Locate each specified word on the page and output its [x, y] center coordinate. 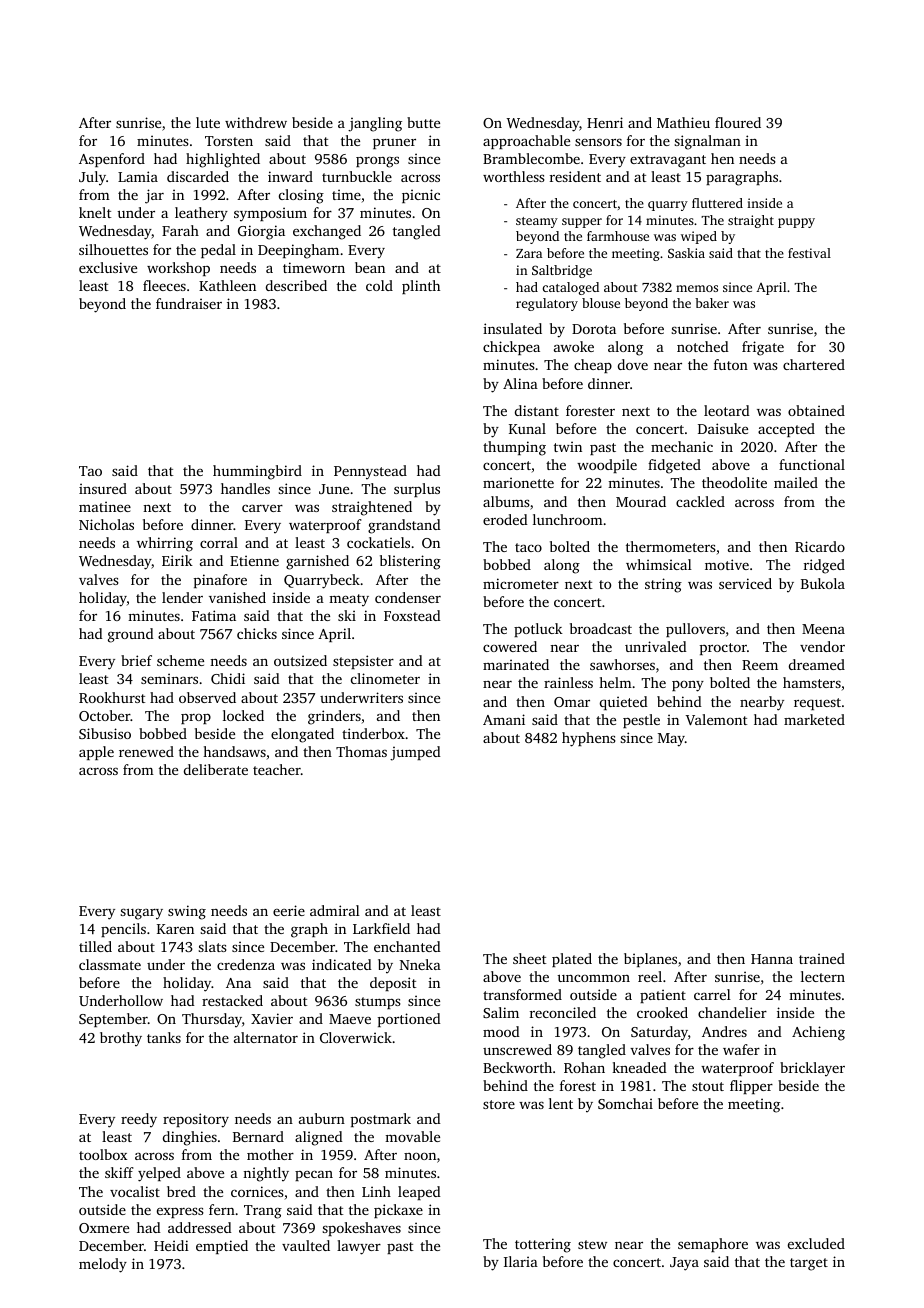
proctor [723, 649]
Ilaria [521, 1261]
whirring [165, 544]
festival [809, 253]
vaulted [306, 1245]
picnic [421, 196]
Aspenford [112, 160]
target [809, 1264]
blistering [410, 562]
